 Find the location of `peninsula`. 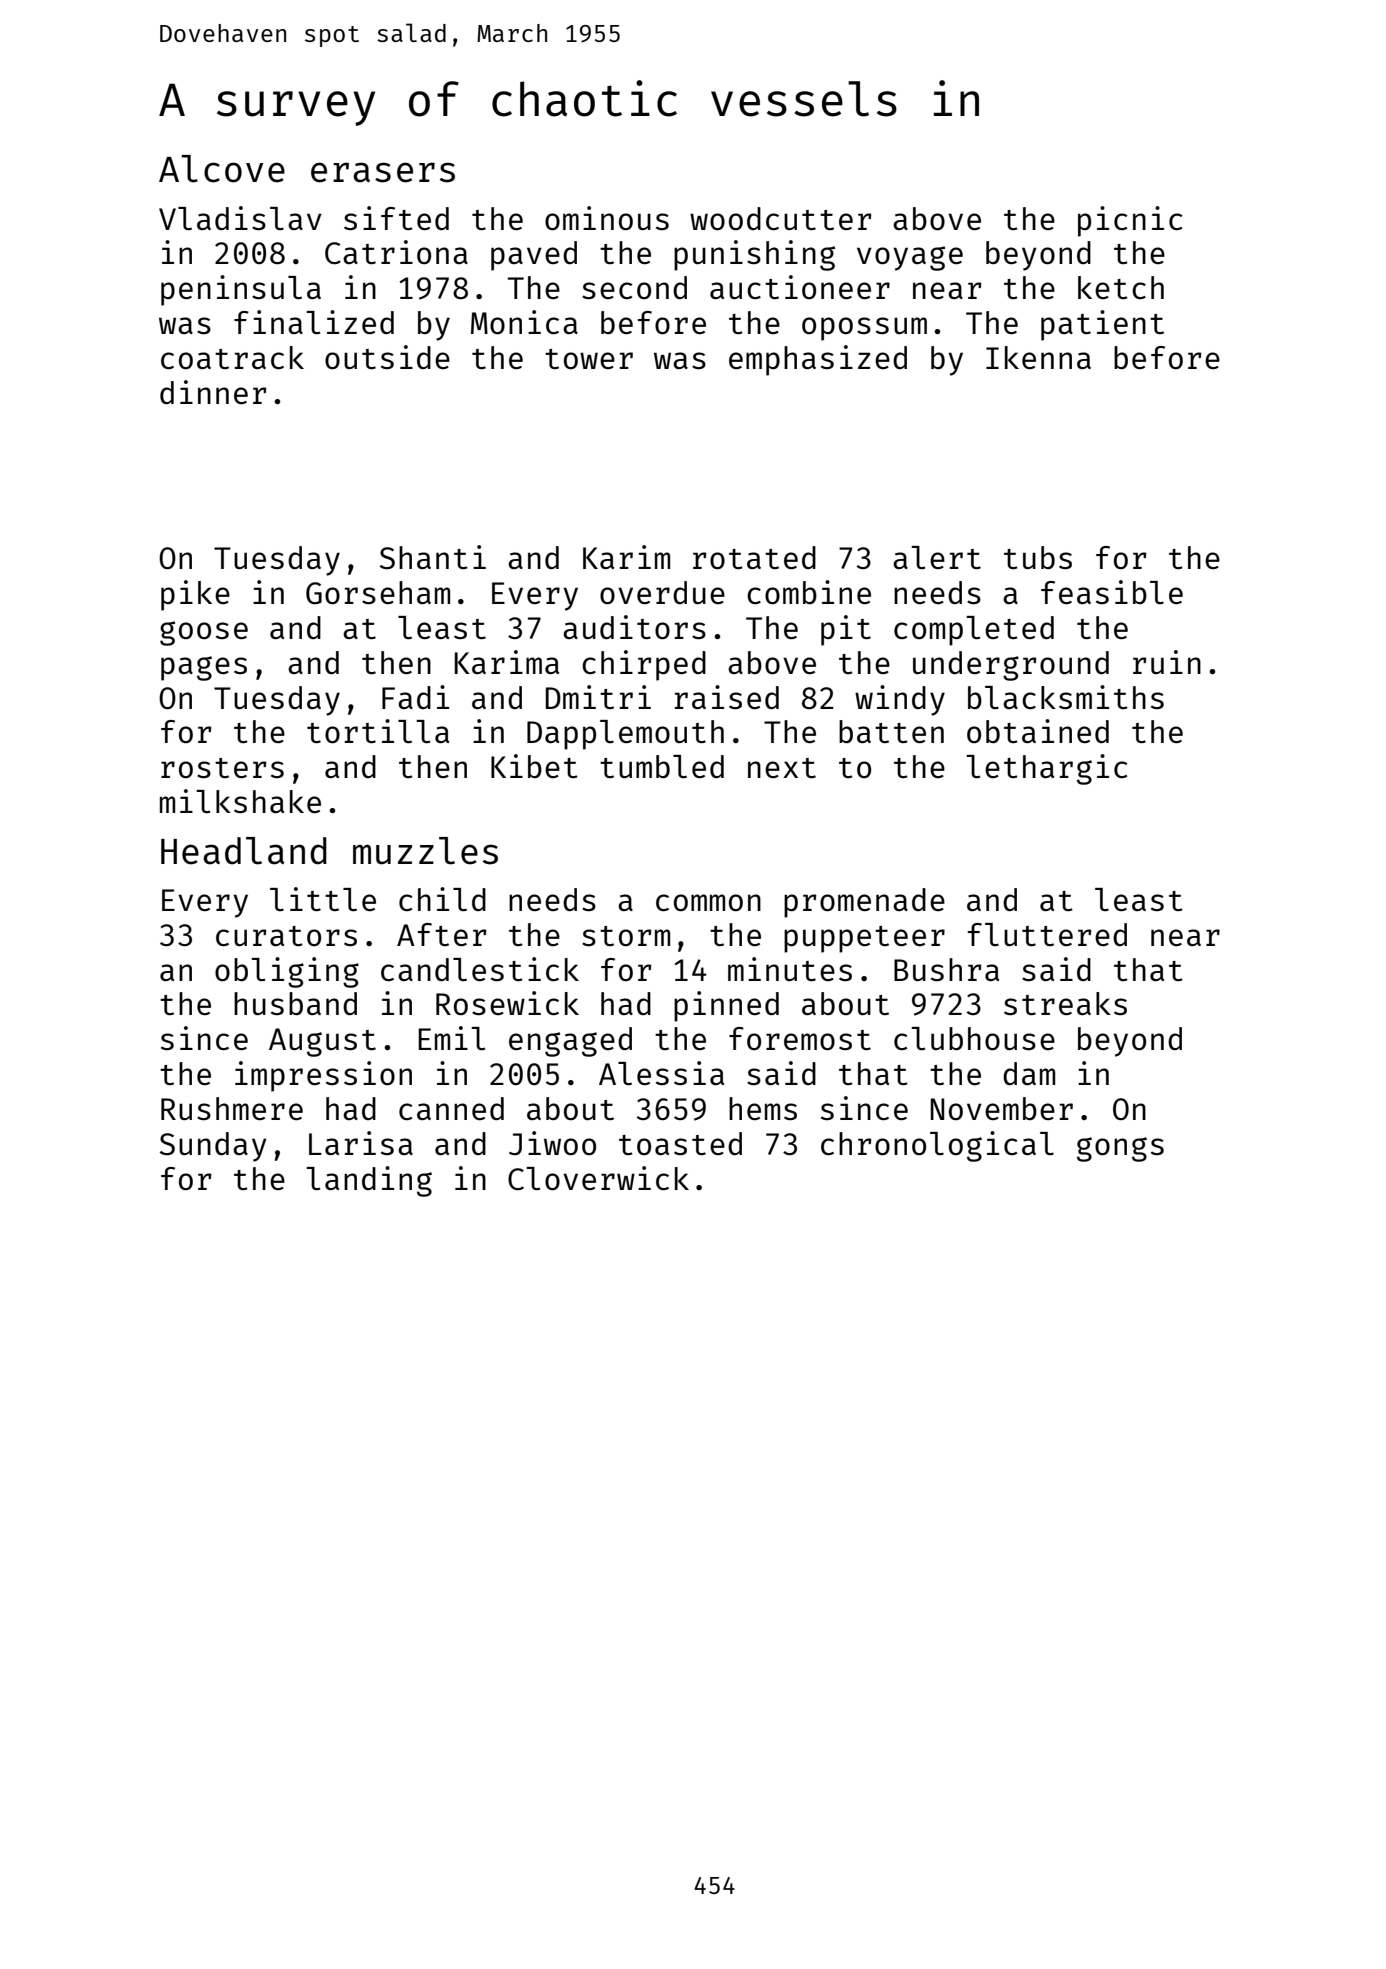

peninsula is located at coordinates (241, 290).
